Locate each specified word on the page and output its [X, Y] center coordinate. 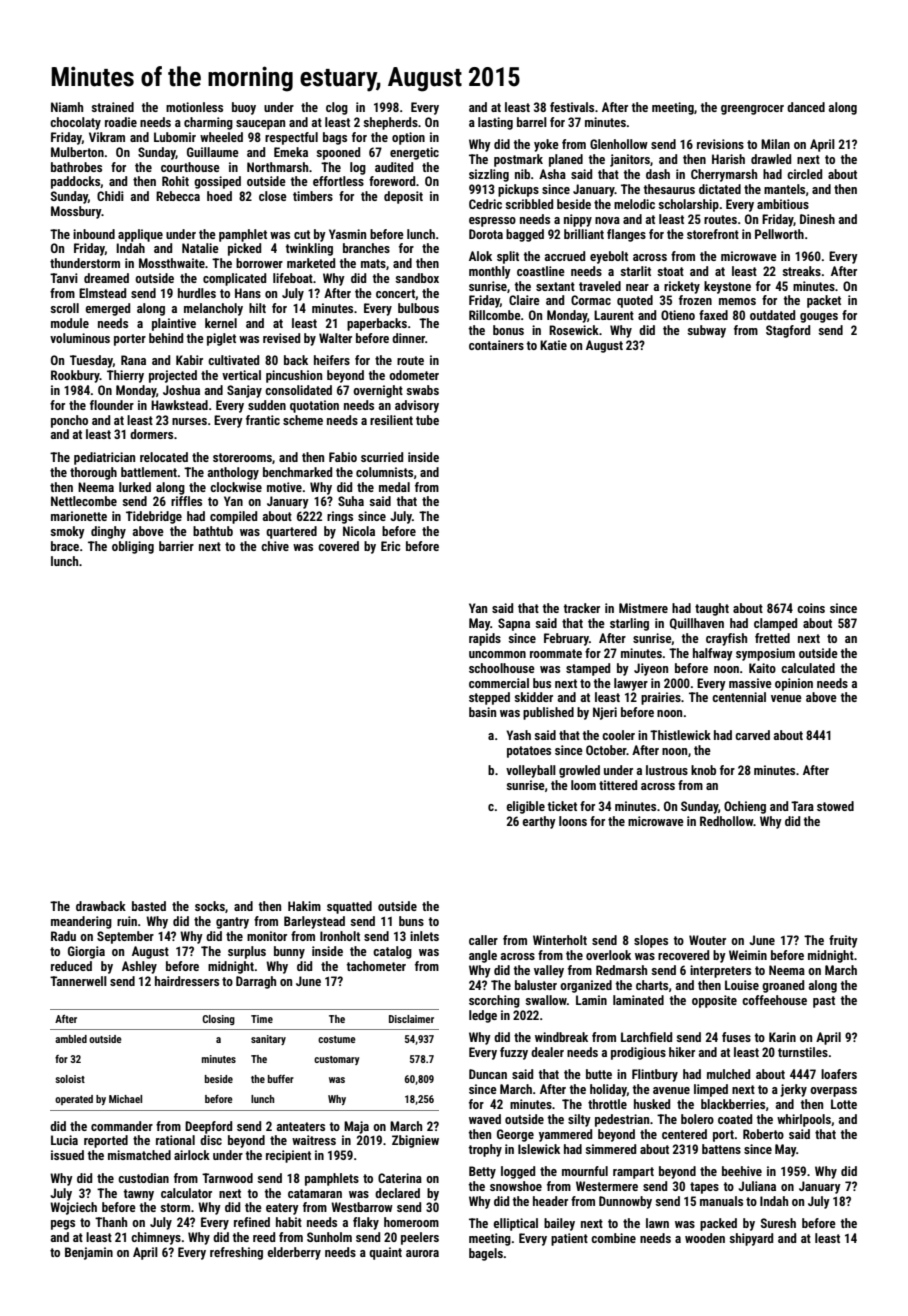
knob [703, 770]
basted [149, 906]
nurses [189, 421]
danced [806, 107]
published [548, 713]
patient [569, 1239]
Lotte [844, 1104]
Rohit [175, 181]
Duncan [488, 1074]
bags [335, 138]
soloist [70, 1079]
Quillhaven [697, 624]
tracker [581, 608]
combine [613, 1238]
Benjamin [89, 1253]
